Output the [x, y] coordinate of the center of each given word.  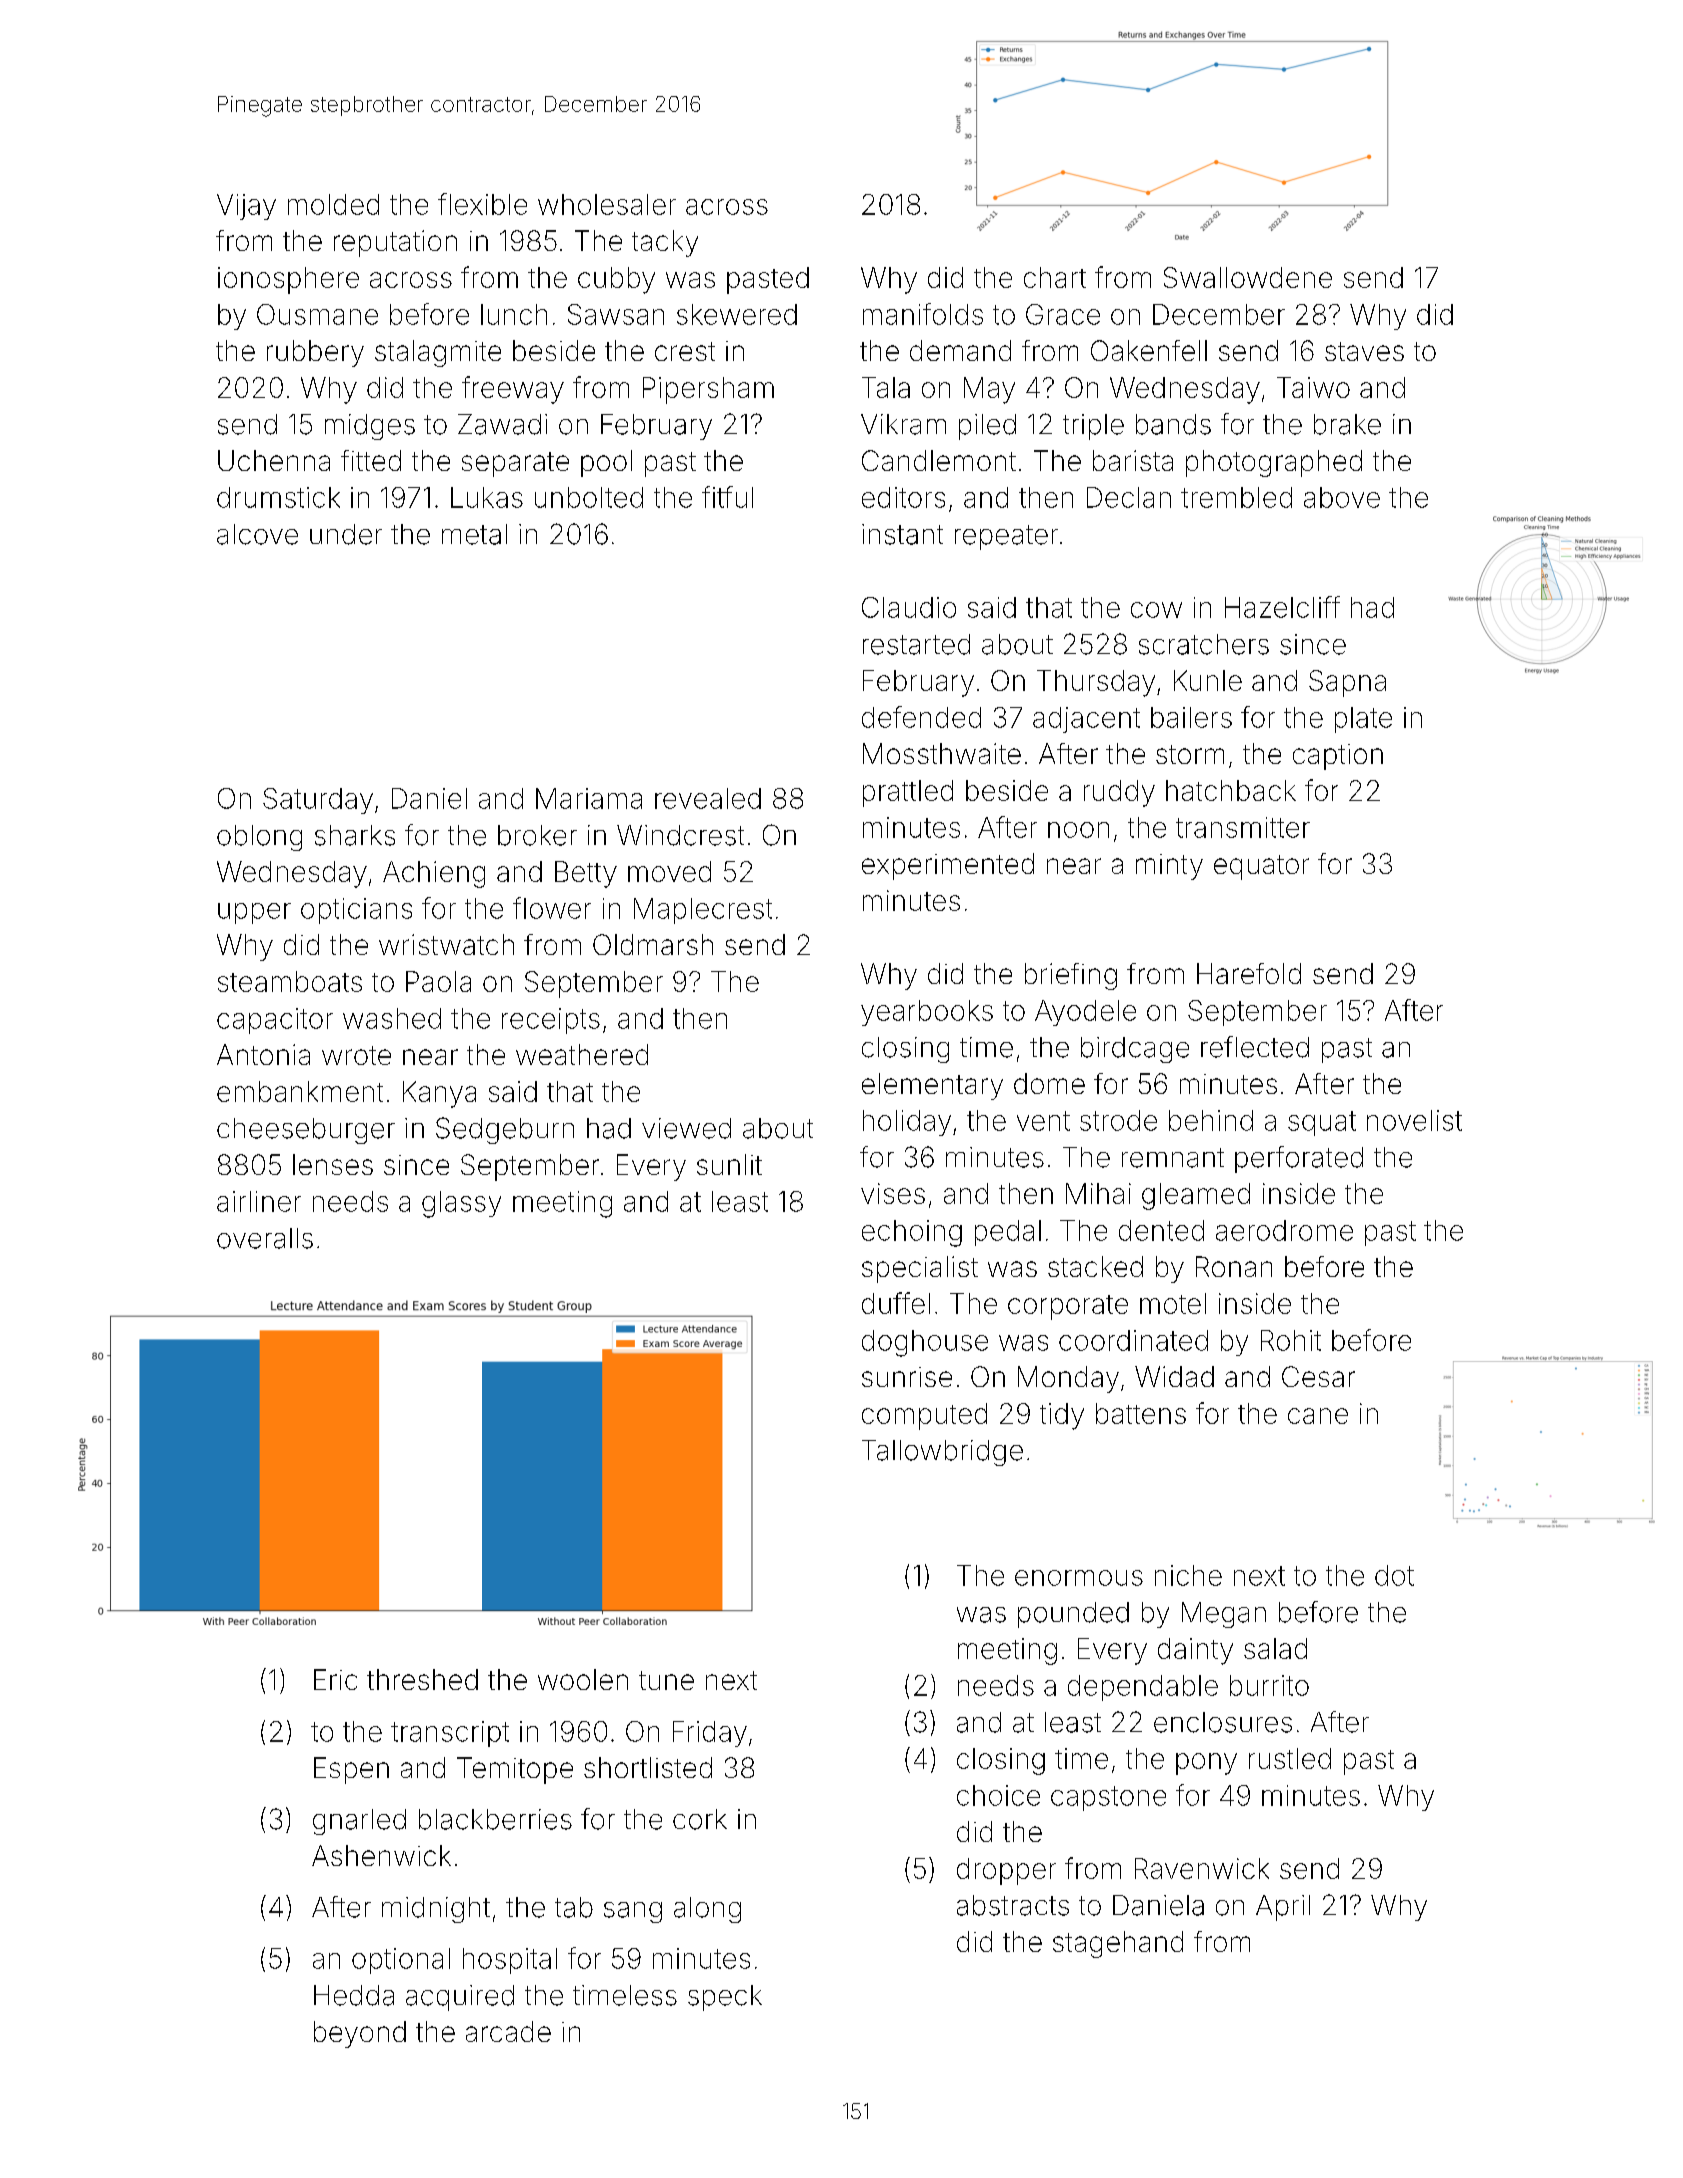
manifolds [923, 314]
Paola [438, 981]
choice [998, 1795]
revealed [708, 798]
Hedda [354, 1995]
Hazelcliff [1282, 607]
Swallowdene [1248, 277]
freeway [513, 390]
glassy [461, 1204]
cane [1318, 1416]
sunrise [907, 1377]
